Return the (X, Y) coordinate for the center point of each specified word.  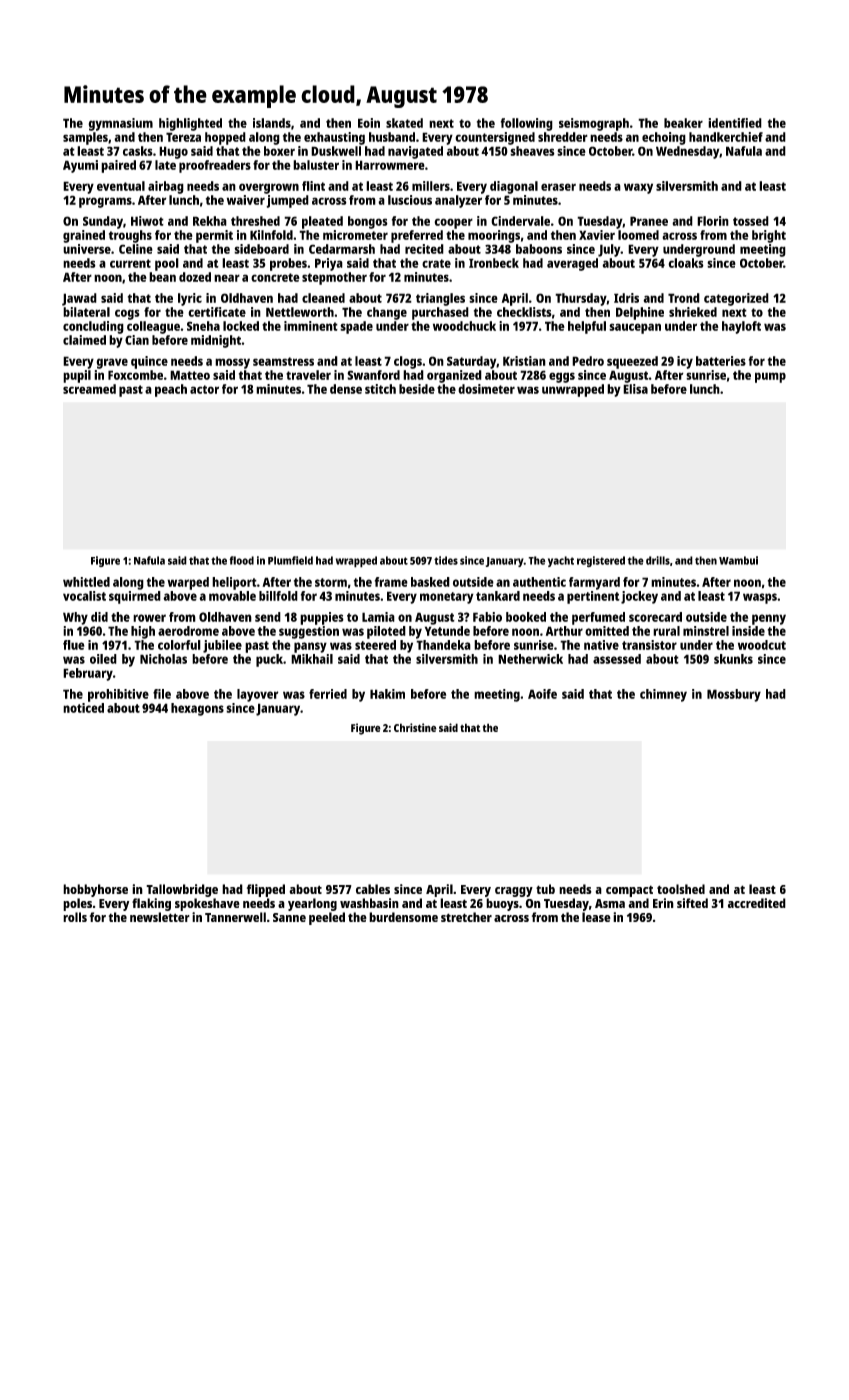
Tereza (183, 137)
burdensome (403, 917)
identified (735, 123)
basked (430, 582)
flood (241, 560)
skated (404, 123)
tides (446, 560)
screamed (89, 389)
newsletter (160, 917)
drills (658, 560)
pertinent (593, 597)
